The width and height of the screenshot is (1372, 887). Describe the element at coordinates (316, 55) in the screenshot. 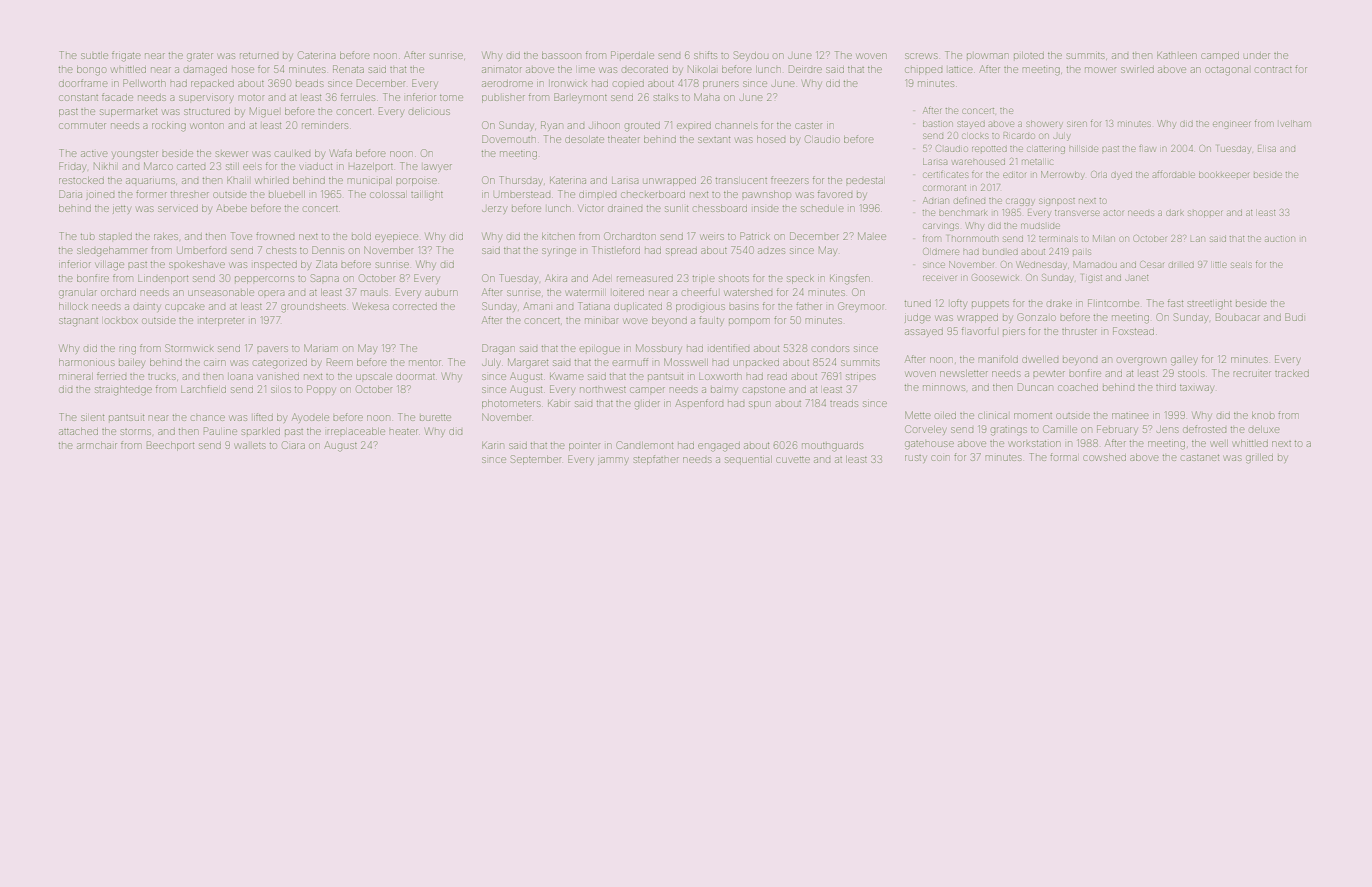

I see `Caterina` at that location.
